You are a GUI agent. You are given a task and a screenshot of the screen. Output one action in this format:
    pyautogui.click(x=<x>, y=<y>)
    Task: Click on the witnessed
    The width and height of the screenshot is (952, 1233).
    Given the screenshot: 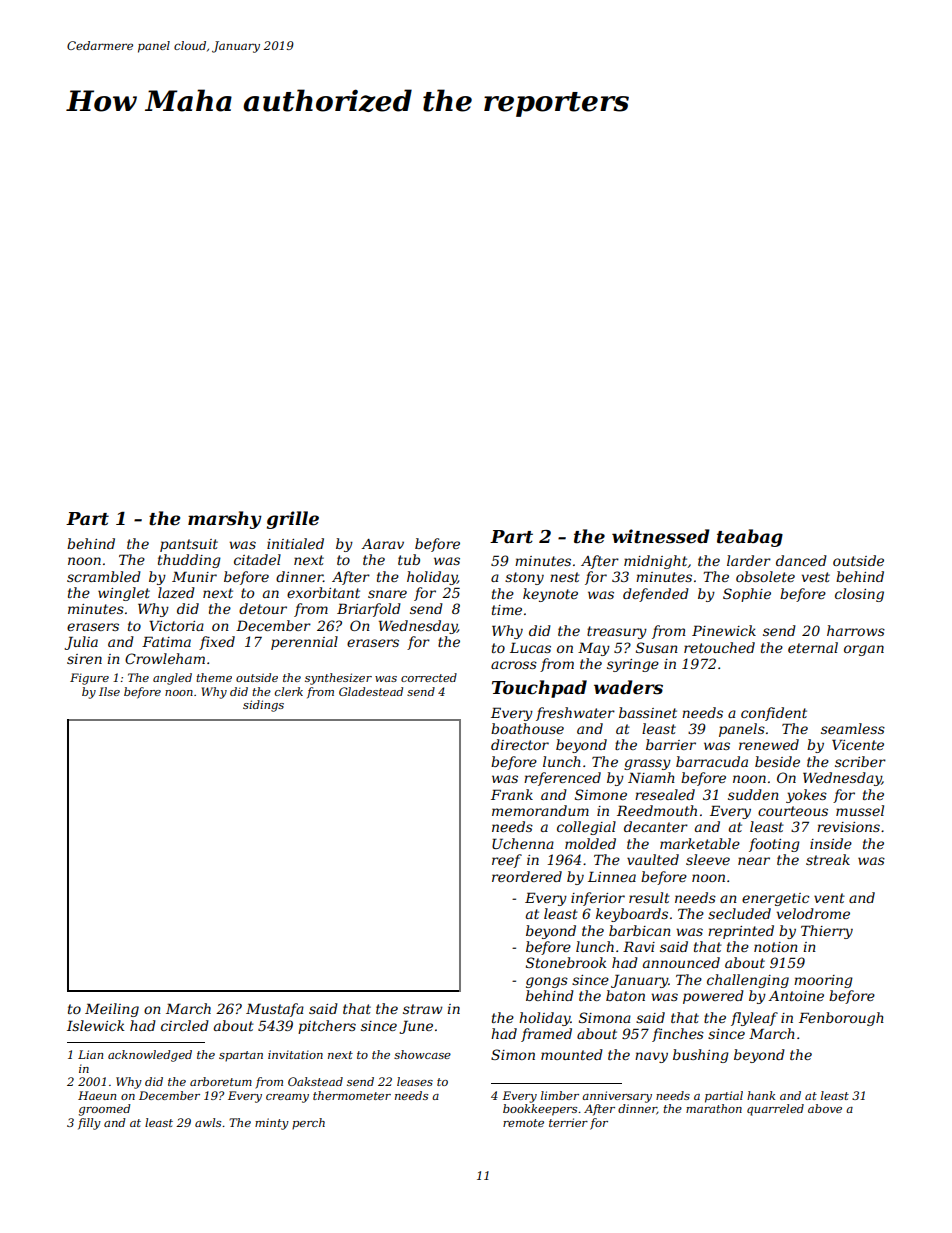 What is the action you would take?
    pyautogui.click(x=661, y=536)
